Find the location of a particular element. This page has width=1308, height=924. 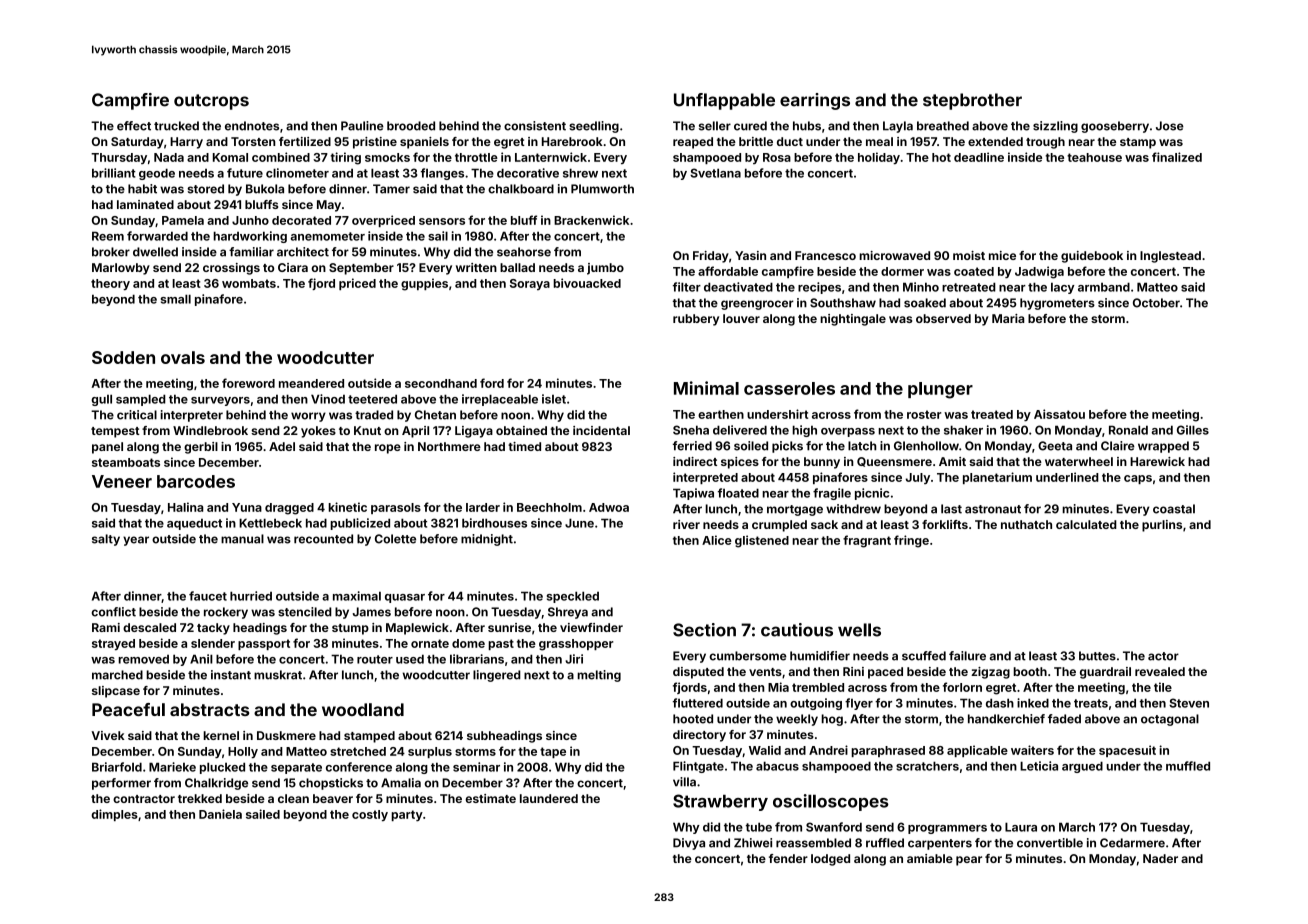

teahouse is located at coordinates (1094, 157).
